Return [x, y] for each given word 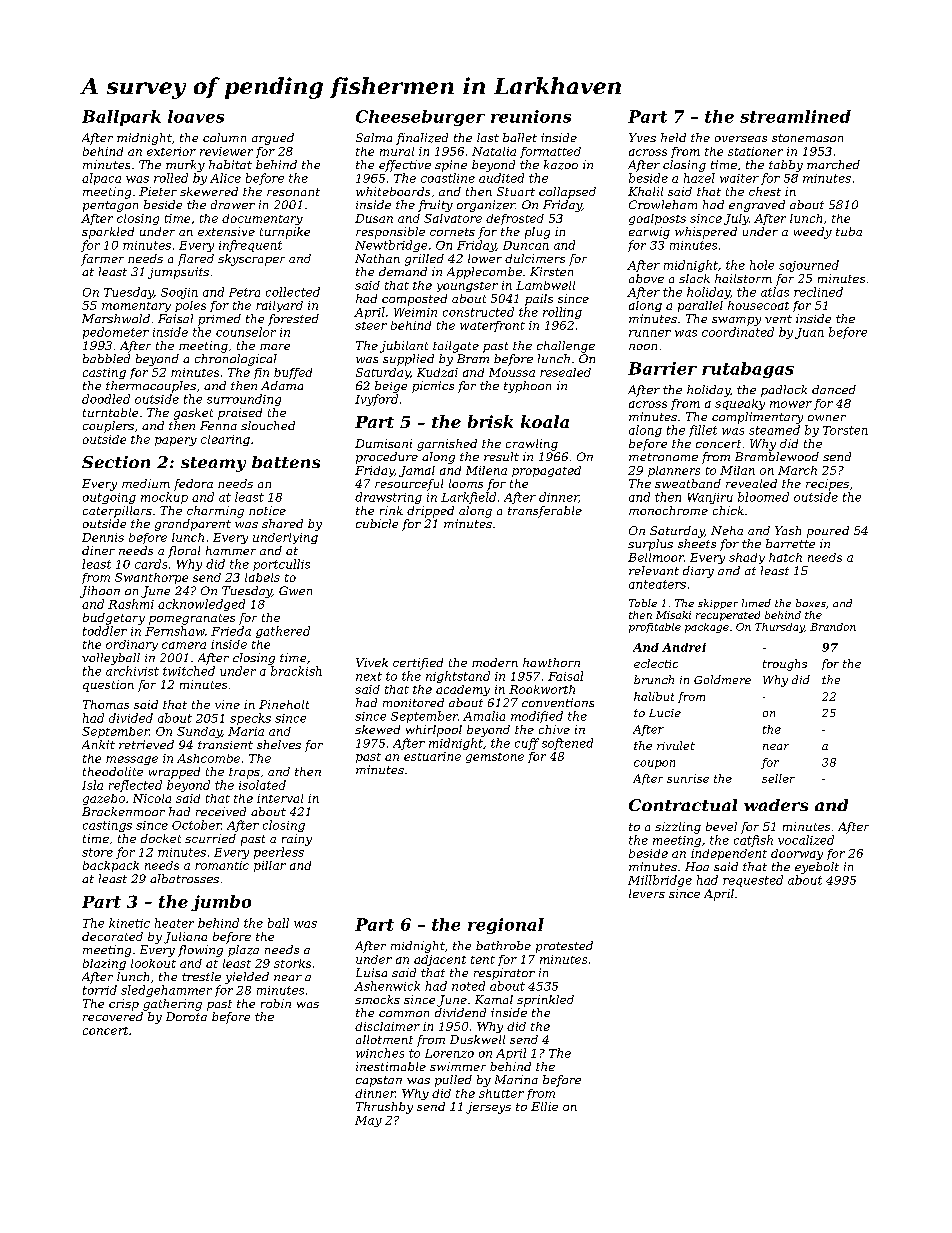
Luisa [371, 972]
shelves [279, 744]
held [673, 137]
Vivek [372, 662]
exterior [171, 151]
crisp [124, 1005]
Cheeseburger [420, 118]
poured [828, 532]
